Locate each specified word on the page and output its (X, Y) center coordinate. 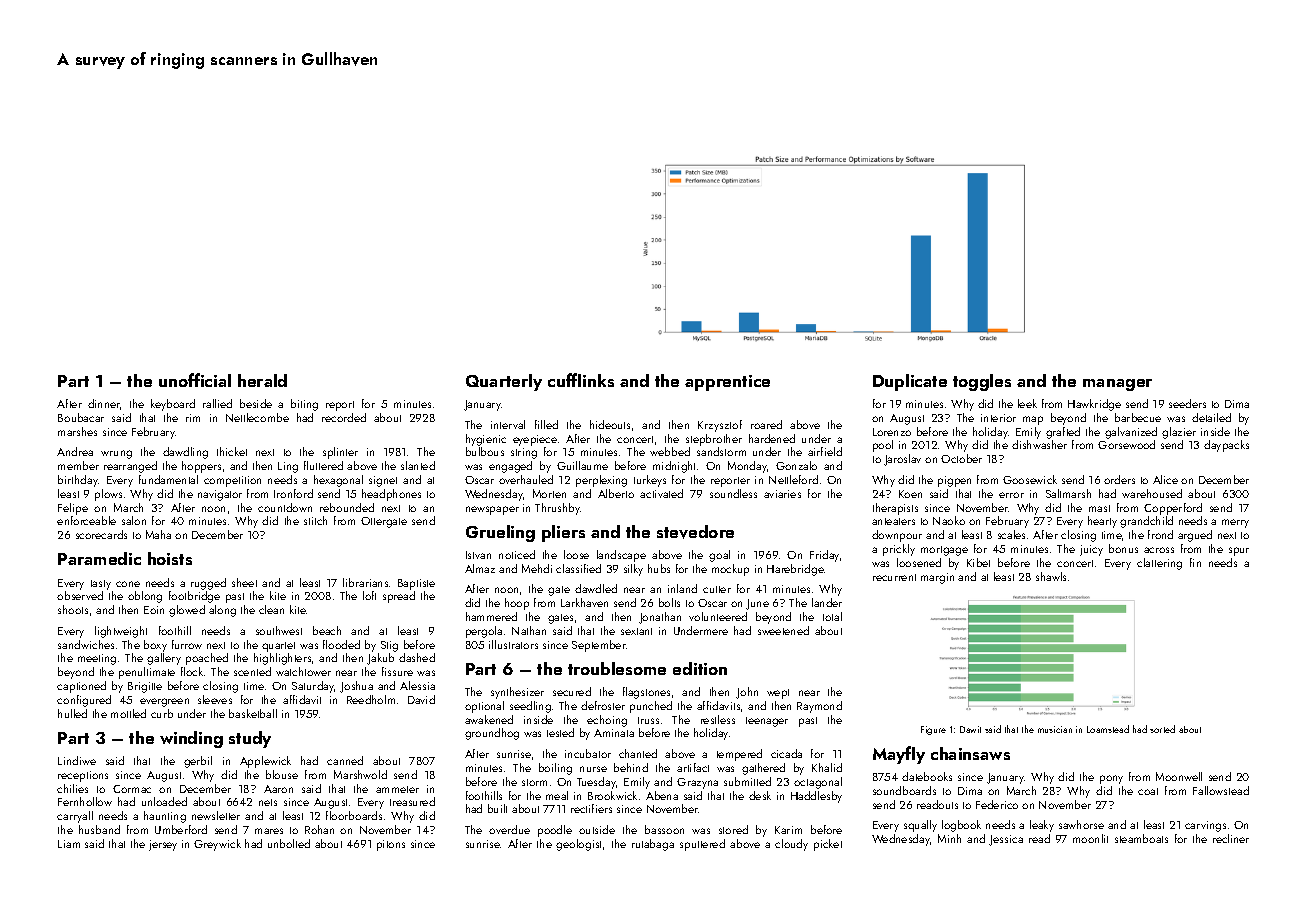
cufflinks (581, 380)
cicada (786, 753)
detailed (1211, 417)
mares (269, 831)
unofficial (195, 380)
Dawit (970, 729)
